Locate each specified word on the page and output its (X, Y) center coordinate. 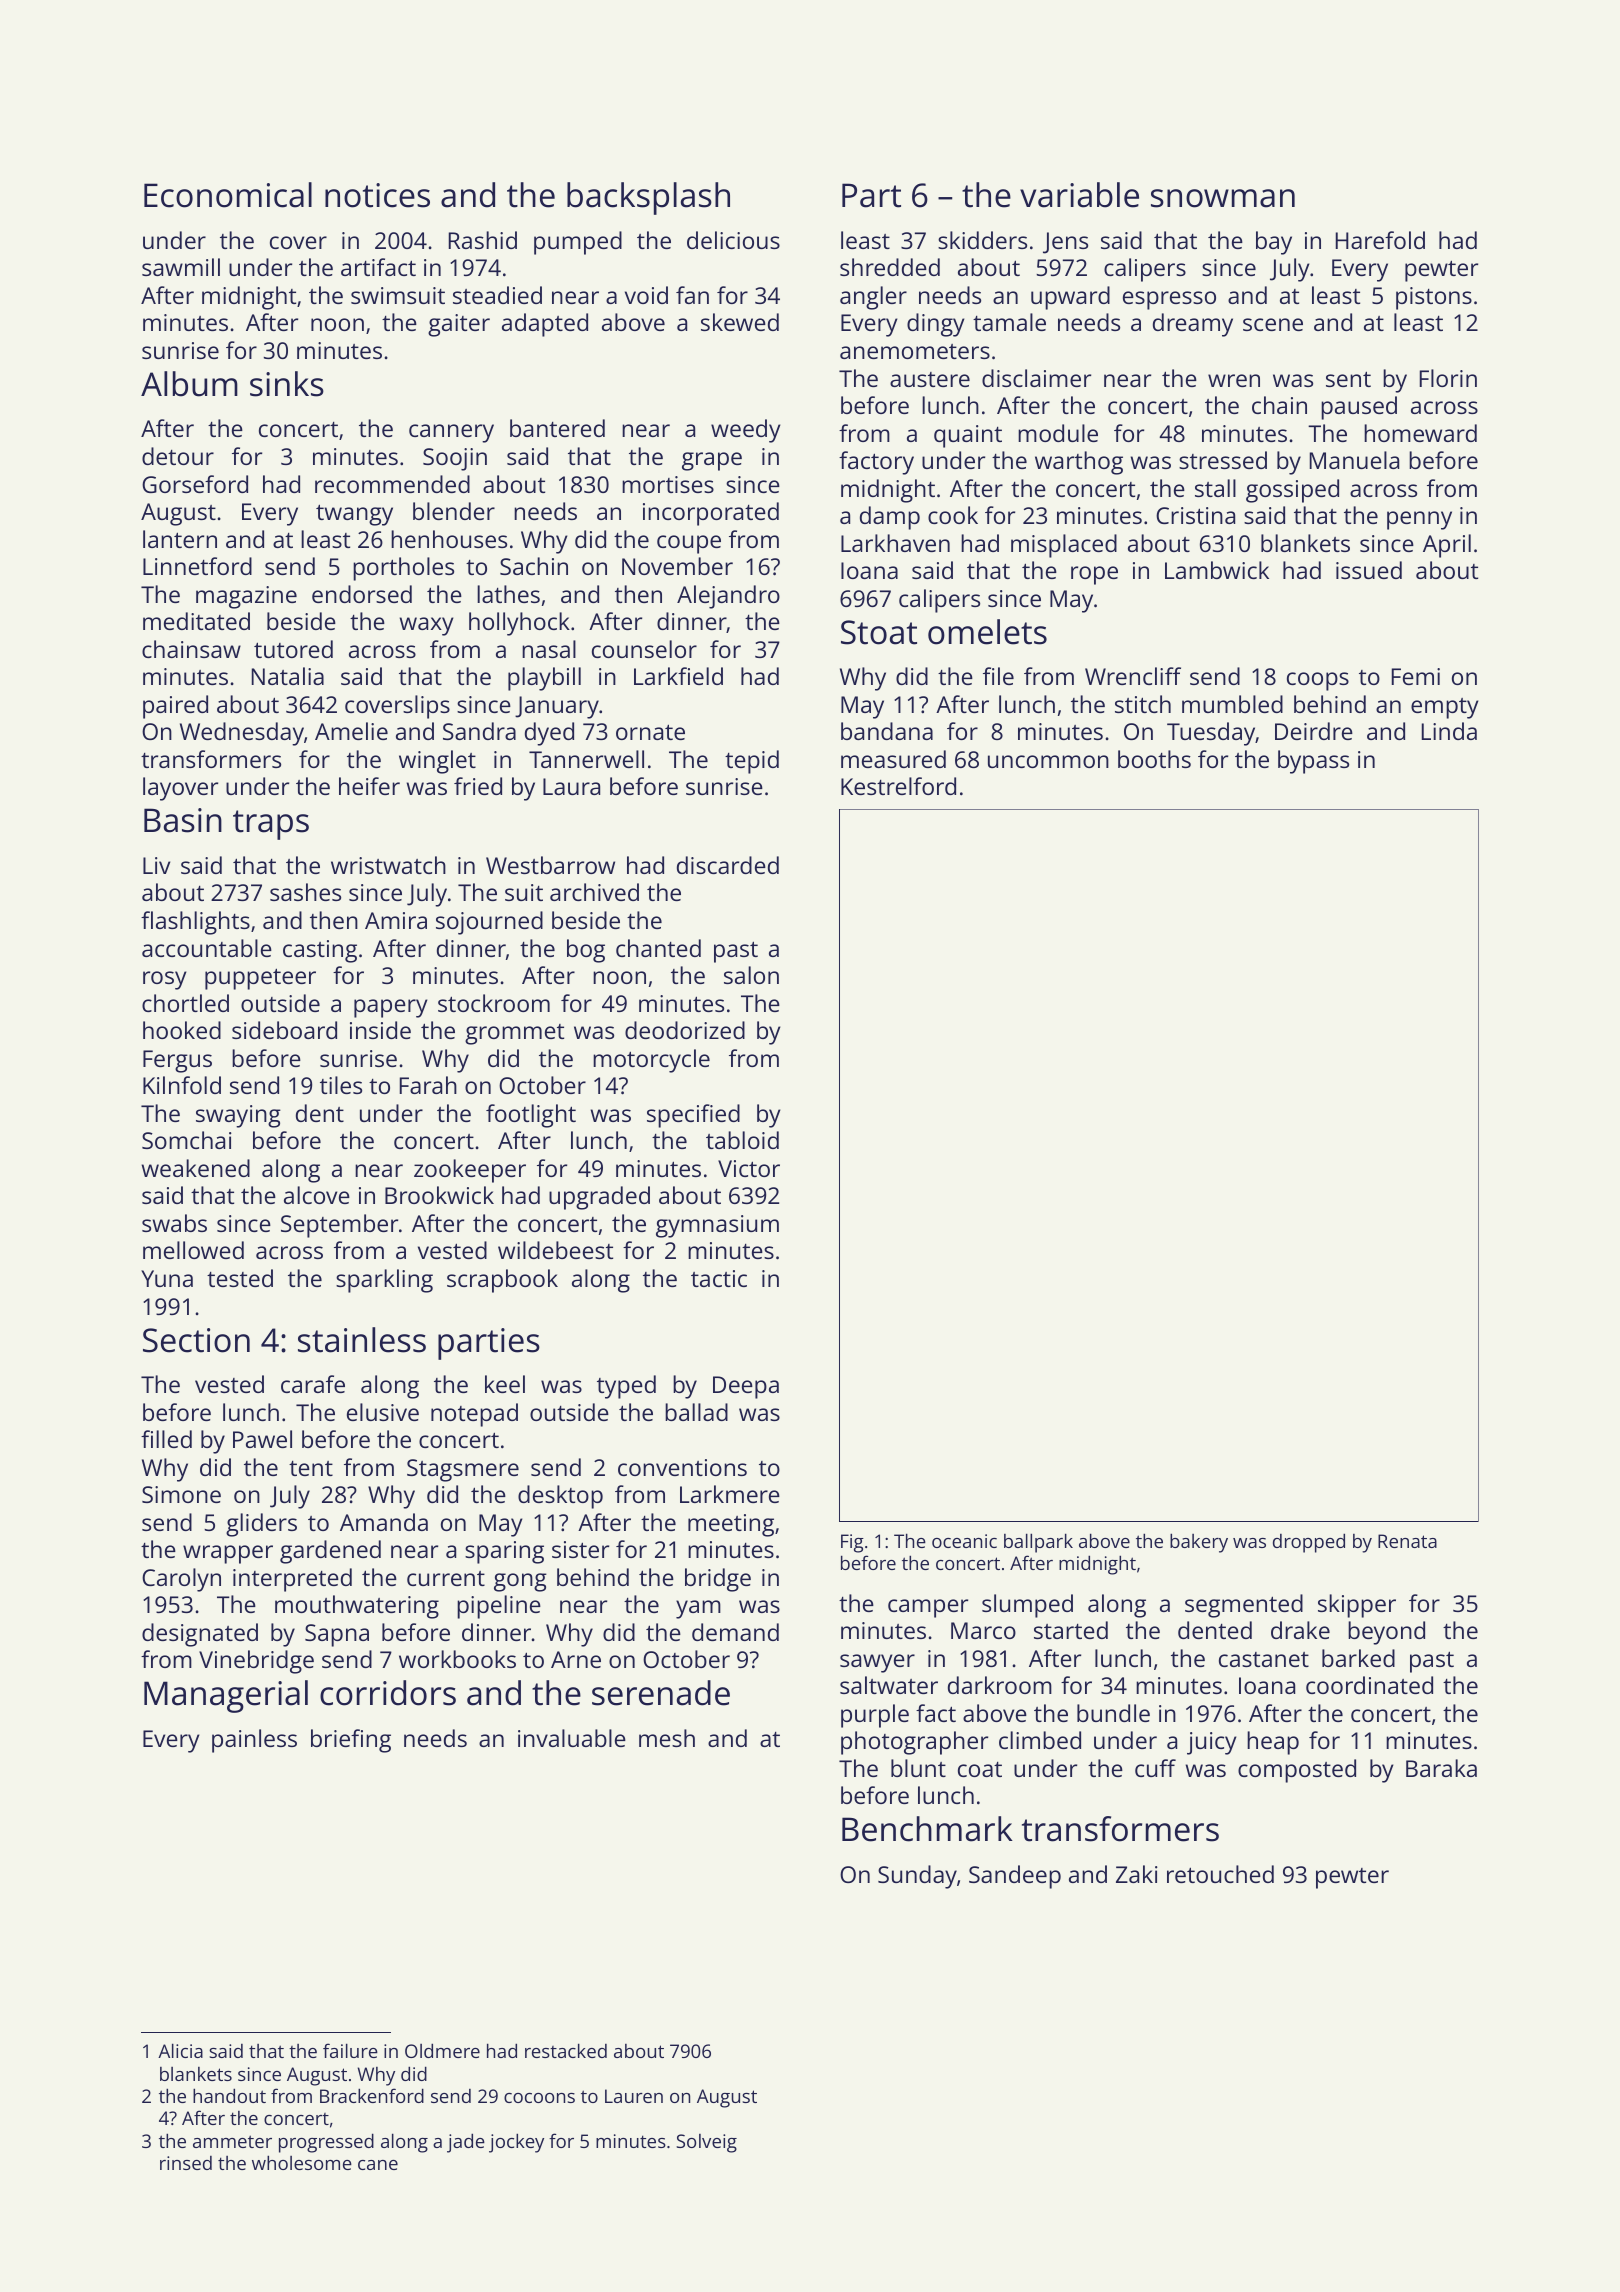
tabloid (742, 1140)
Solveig (706, 2143)
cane (378, 2165)
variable (1079, 195)
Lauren (634, 2096)
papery (390, 1008)
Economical (228, 195)
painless (254, 1741)
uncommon (1048, 761)
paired (175, 707)
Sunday (917, 1877)
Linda (1449, 731)
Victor (749, 1168)
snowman (1223, 198)
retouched (1220, 1874)
